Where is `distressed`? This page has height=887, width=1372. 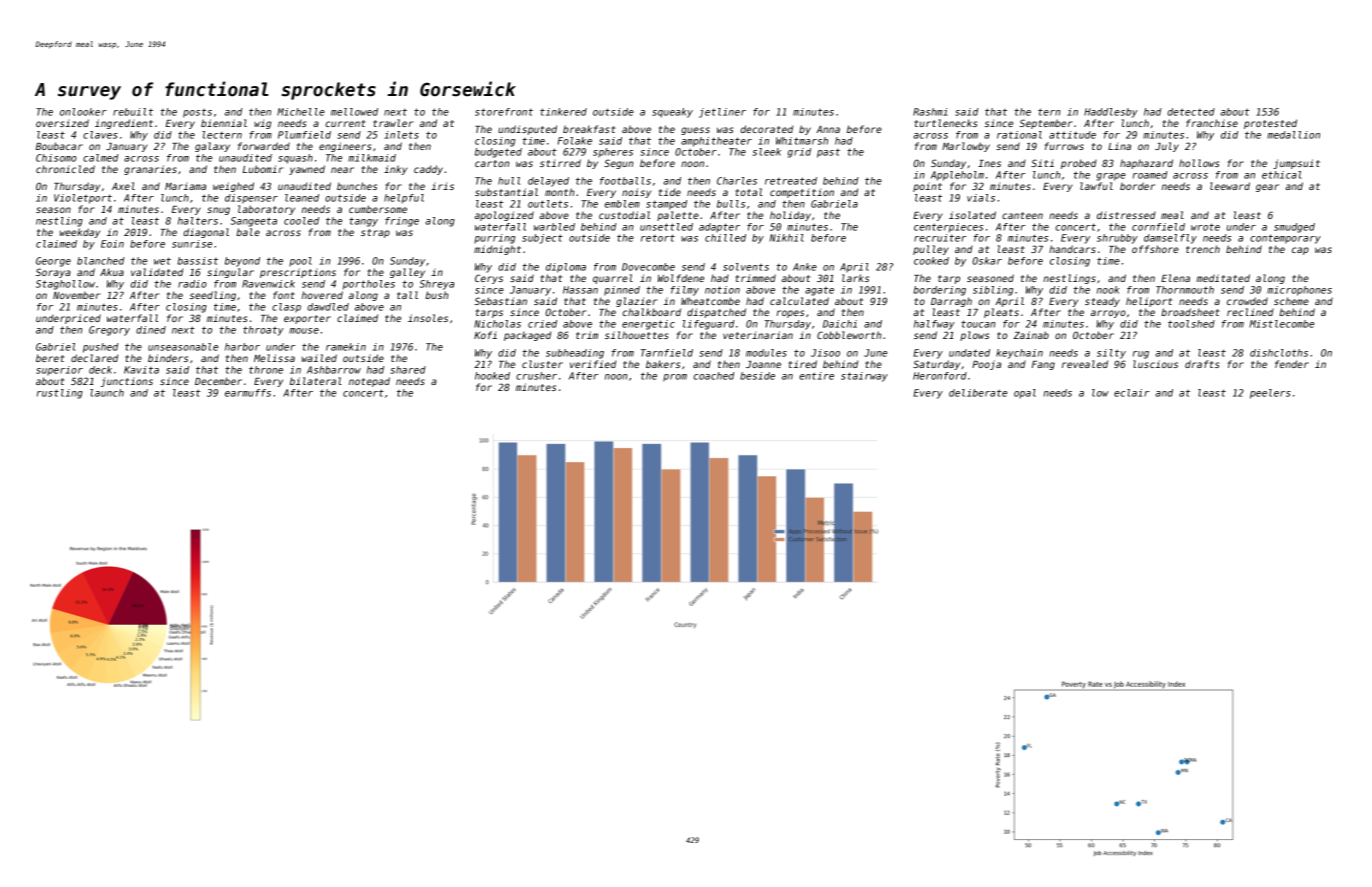
distressed is located at coordinates (1126, 215).
